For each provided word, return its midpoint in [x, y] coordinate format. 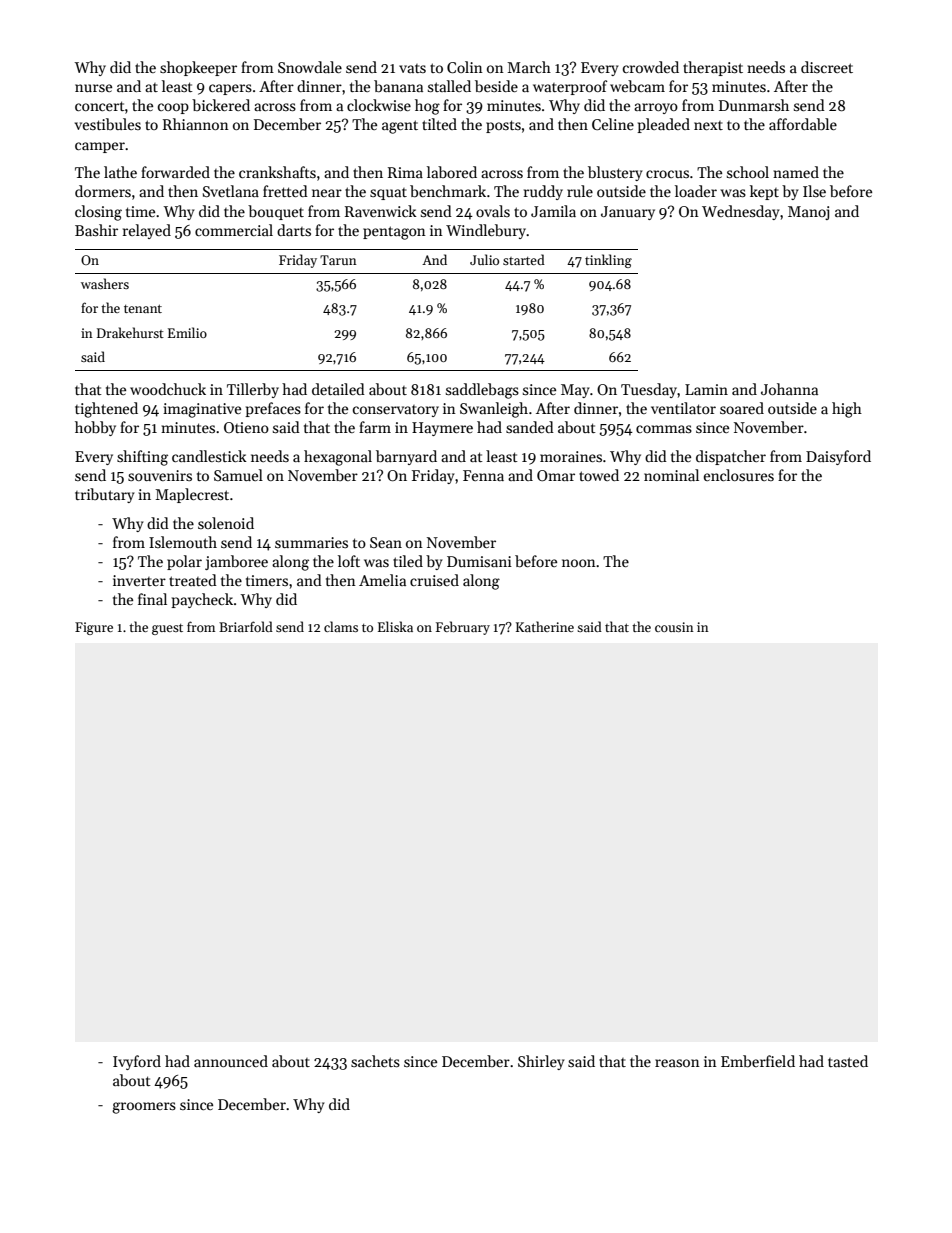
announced [231, 1061]
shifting [142, 458]
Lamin [706, 389]
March [529, 67]
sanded [530, 427]
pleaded [663, 125]
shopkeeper [198, 68]
